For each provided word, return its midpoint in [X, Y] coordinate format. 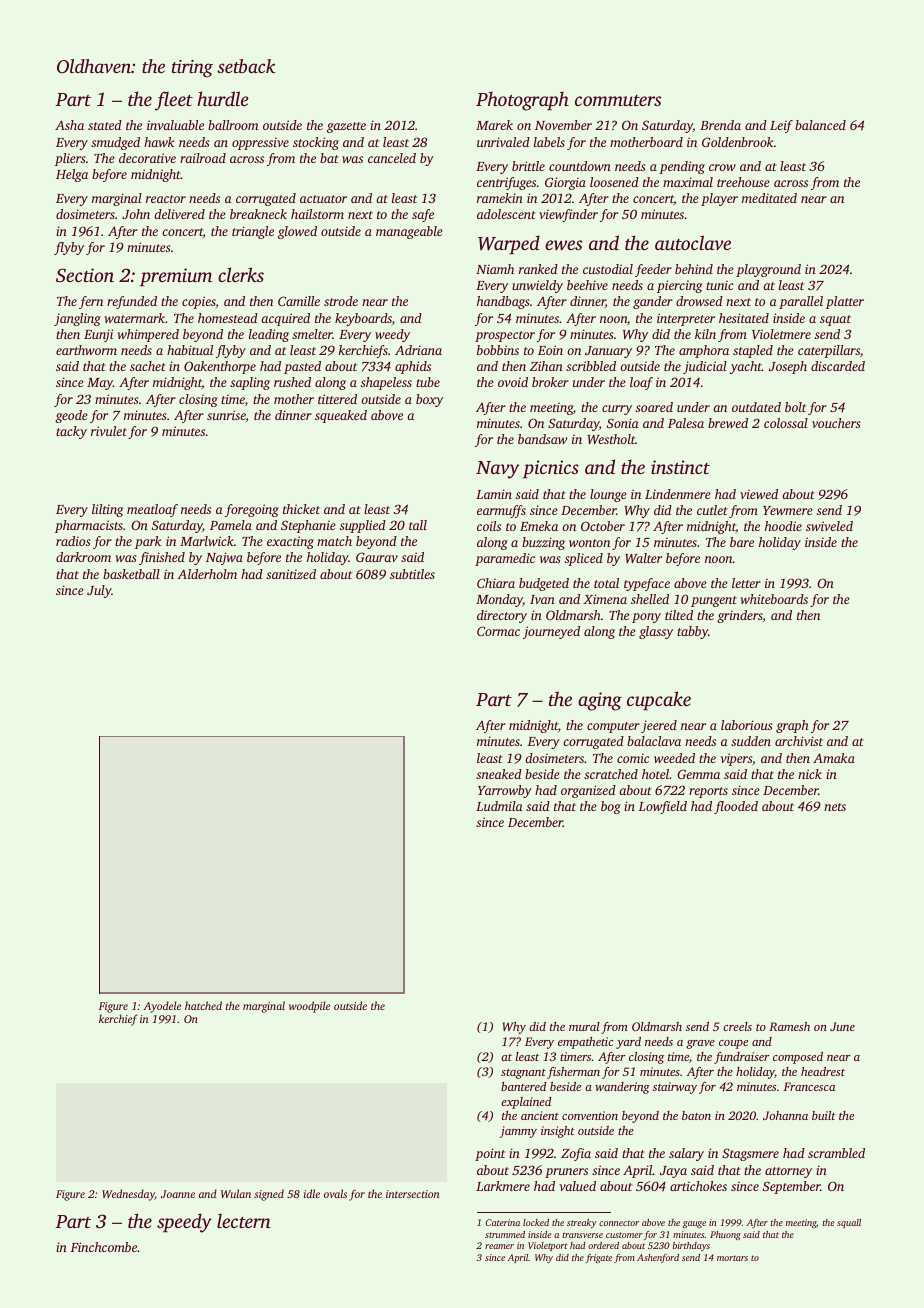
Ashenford [658, 1258]
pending [682, 167]
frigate [598, 1258]
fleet [174, 101]
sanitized [291, 574]
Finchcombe [104, 1247]
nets [835, 807]
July [99, 591]
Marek [494, 125]
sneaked [499, 774]
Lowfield [662, 807]
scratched [611, 774]
